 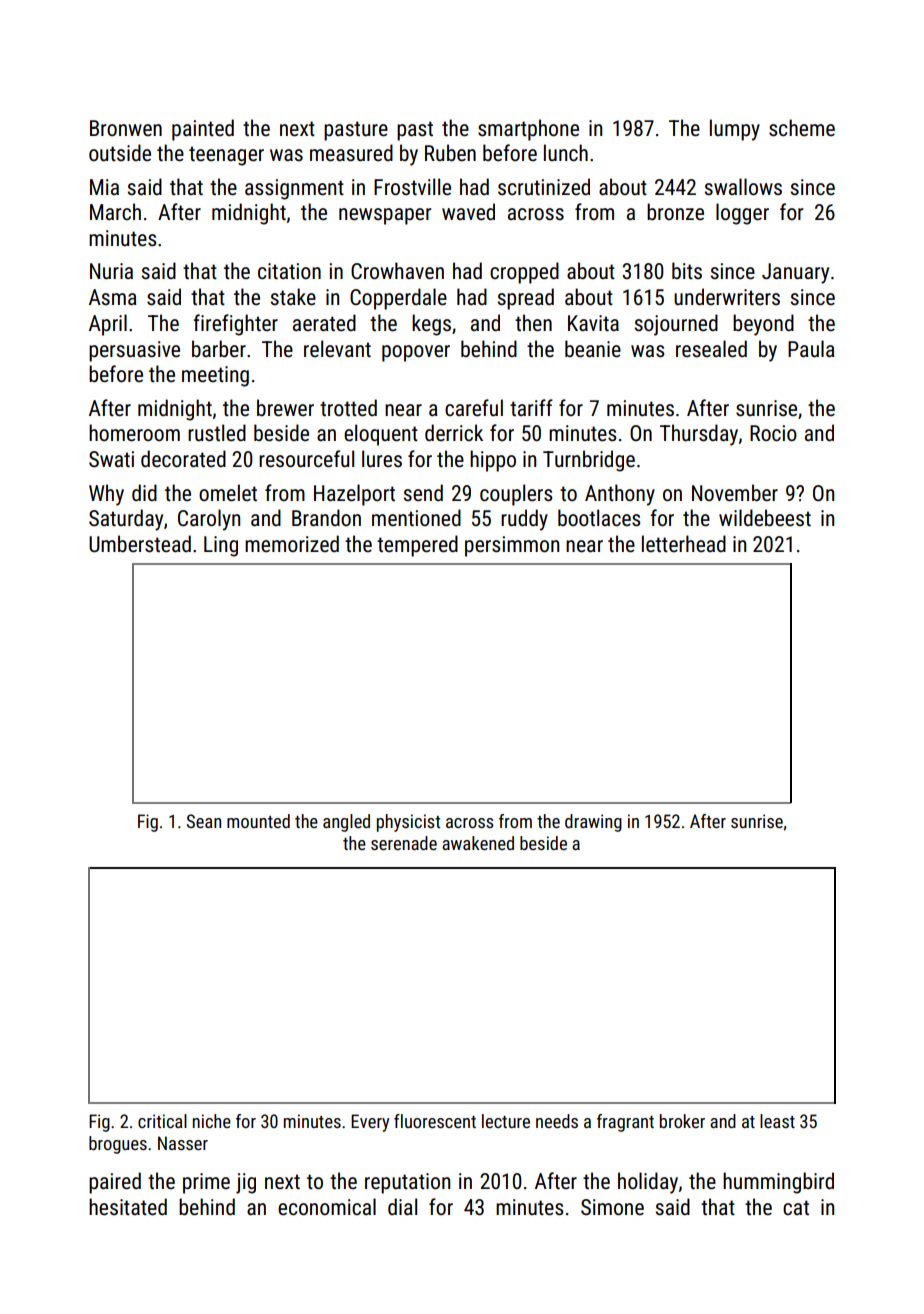 I want to click on holiday, so click(x=648, y=1183).
